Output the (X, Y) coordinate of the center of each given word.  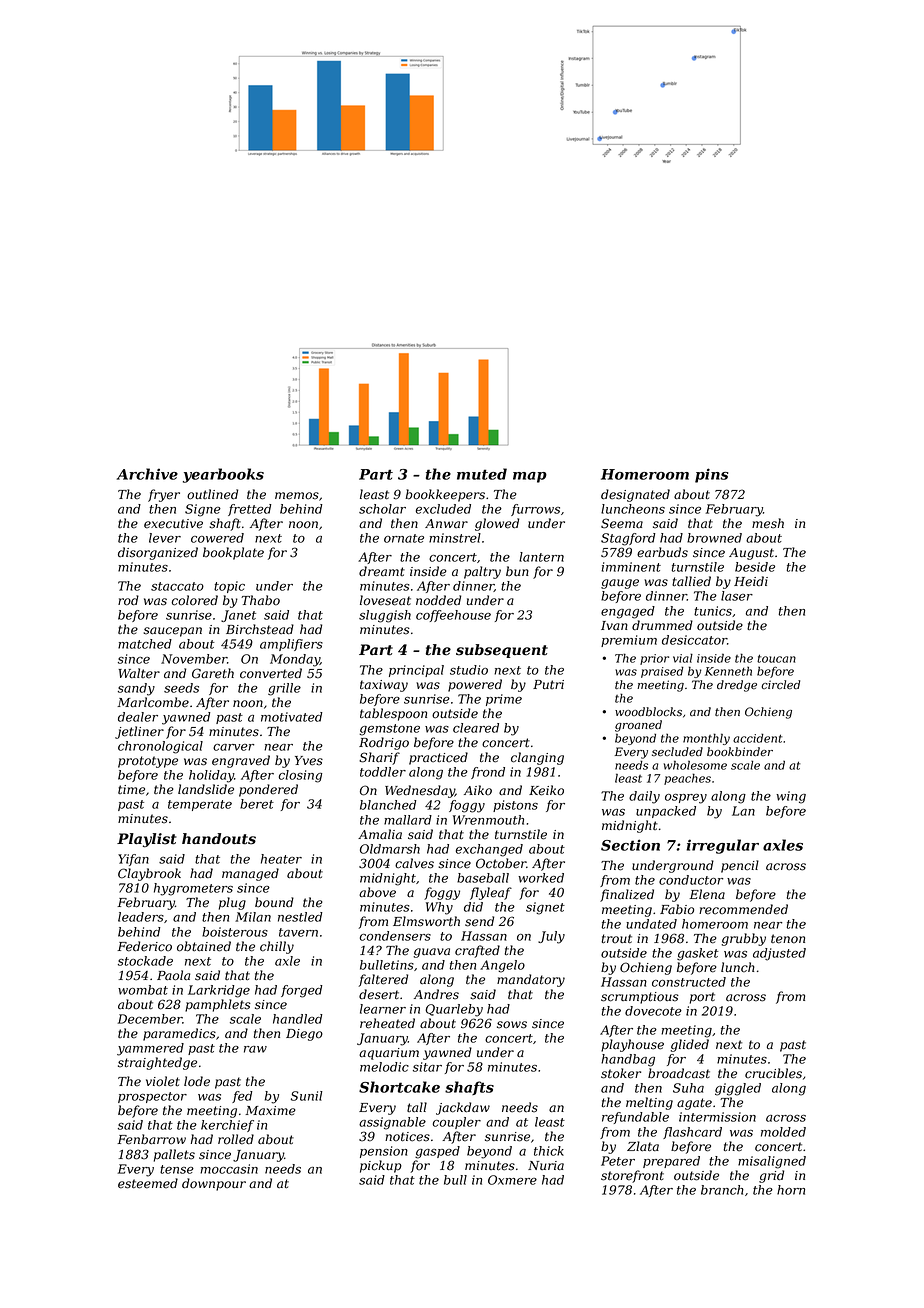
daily (644, 797)
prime (504, 700)
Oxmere (512, 1180)
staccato (177, 586)
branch (722, 1190)
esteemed (148, 1183)
